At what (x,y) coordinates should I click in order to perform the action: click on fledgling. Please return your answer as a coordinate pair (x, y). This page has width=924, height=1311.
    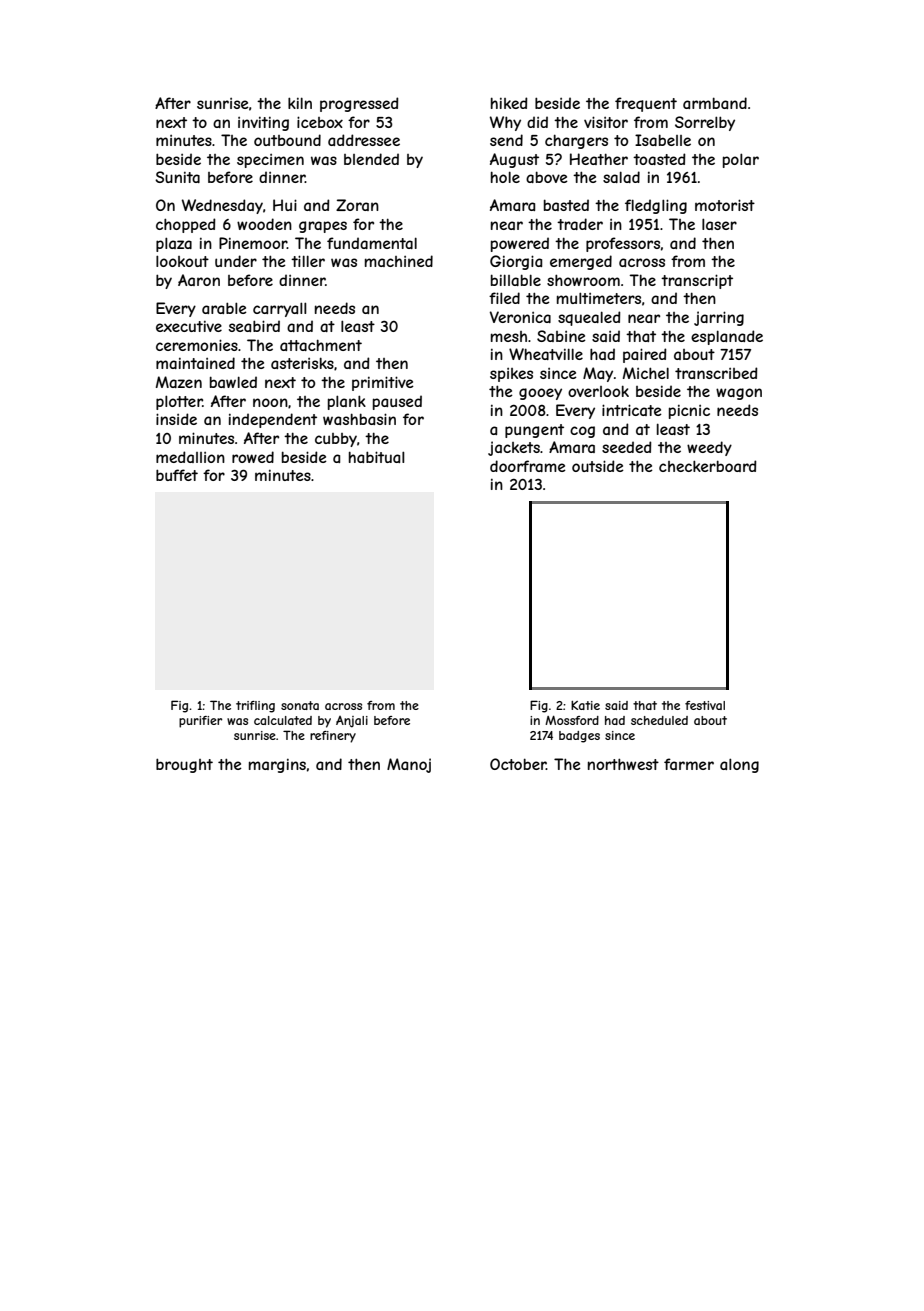
    Looking at the image, I should click on (656, 206).
